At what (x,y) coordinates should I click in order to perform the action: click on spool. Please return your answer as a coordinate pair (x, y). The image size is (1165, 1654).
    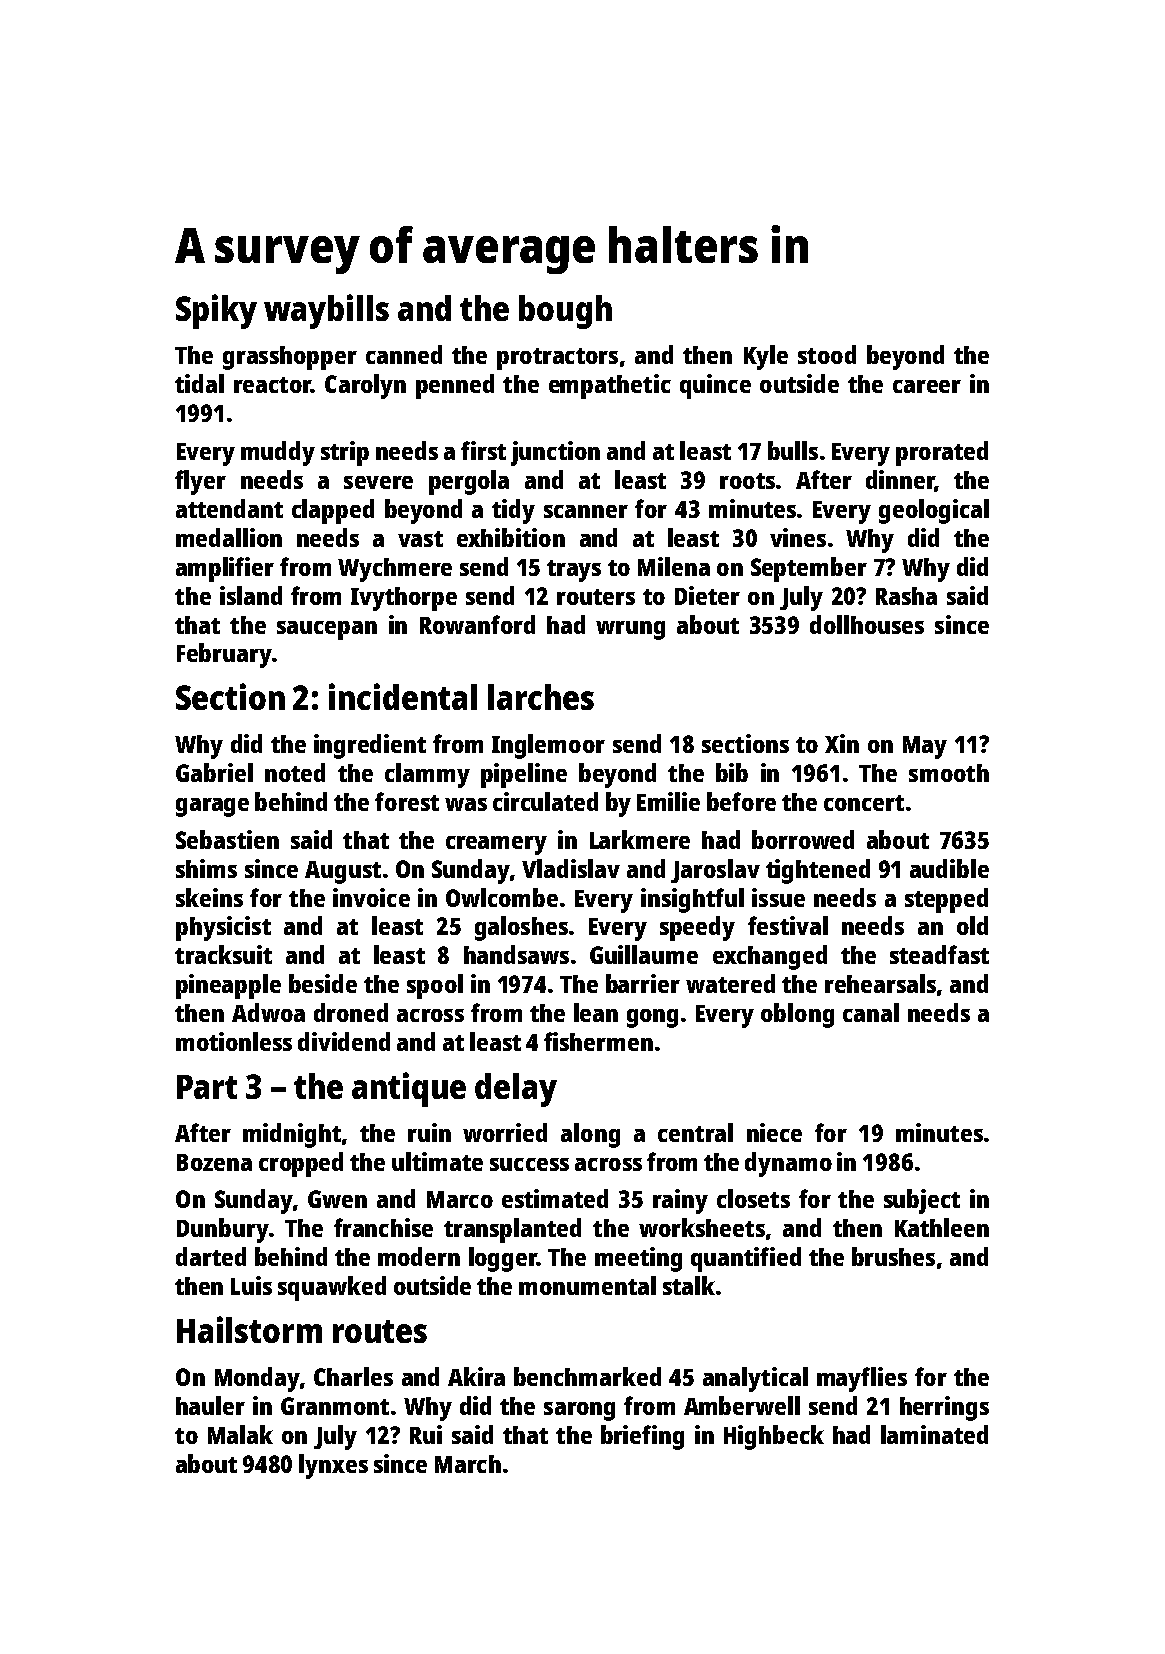
    Looking at the image, I should click on (435, 986).
